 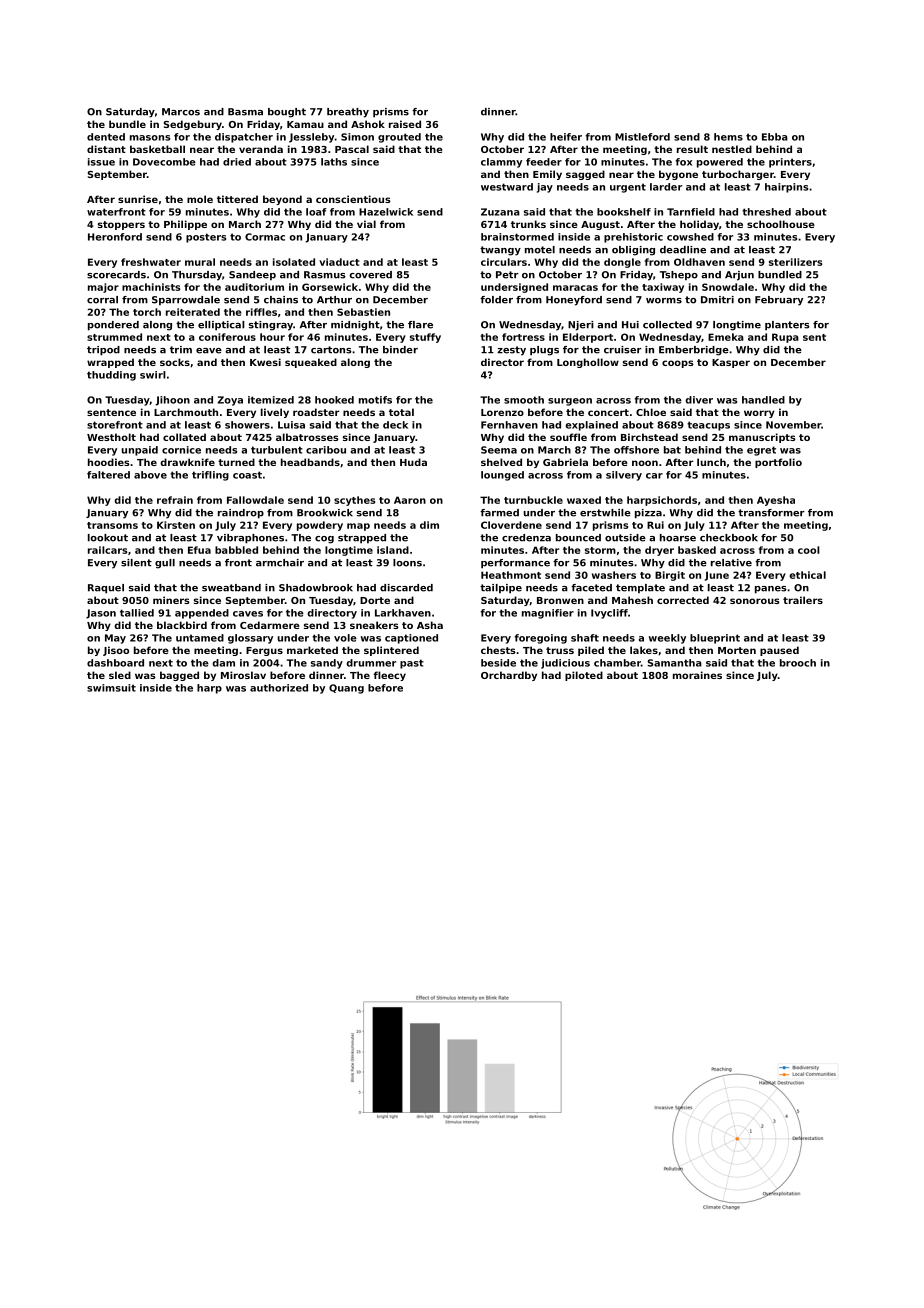 What do you see at coordinates (787, 326) in the screenshot?
I see `planters` at bounding box center [787, 326].
